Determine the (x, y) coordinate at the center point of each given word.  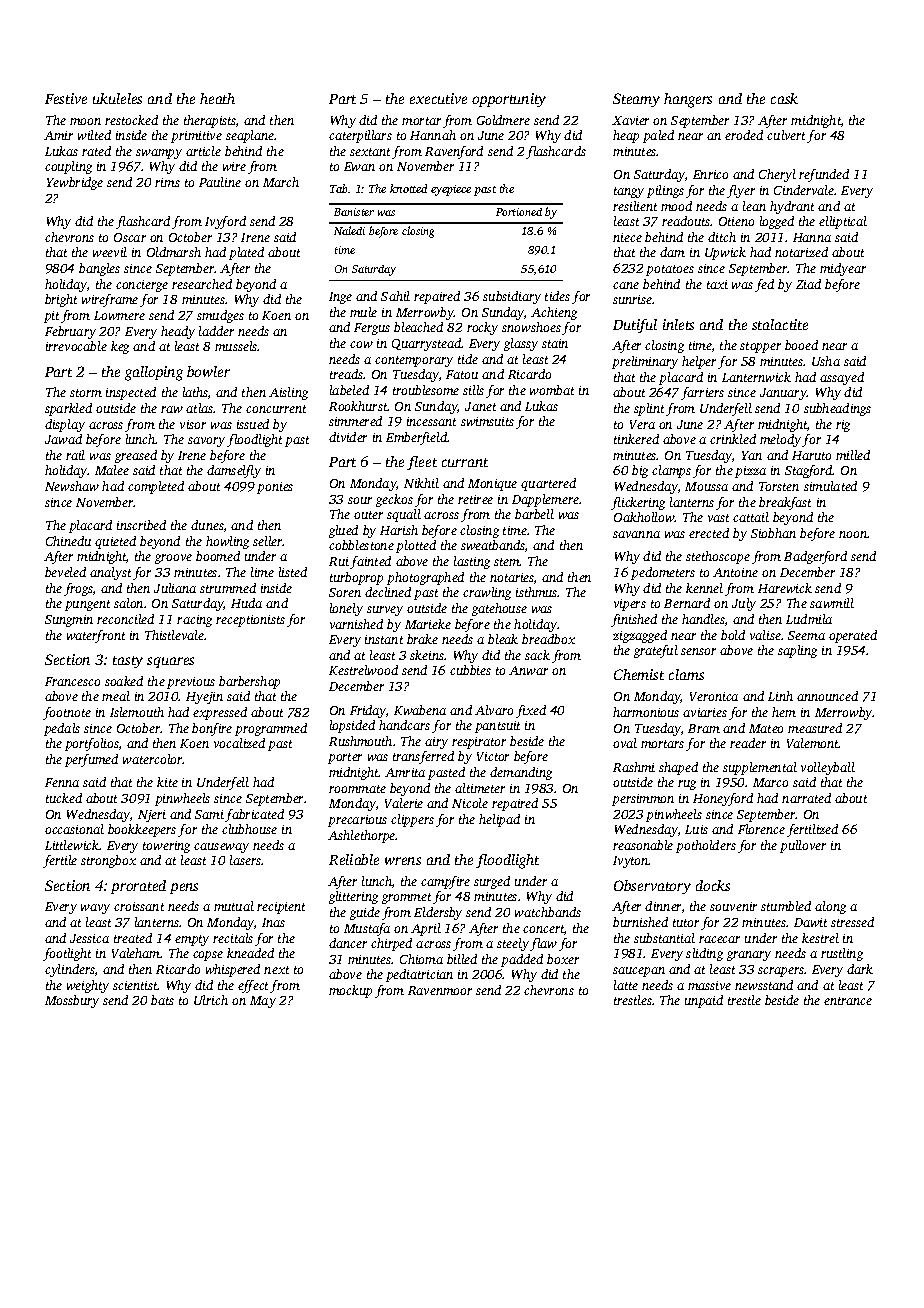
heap (626, 136)
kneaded (250, 953)
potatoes (670, 270)
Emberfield (416, 438)
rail (75, 455)
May (263, 1002)
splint (649, 409)
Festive (66, 98)
